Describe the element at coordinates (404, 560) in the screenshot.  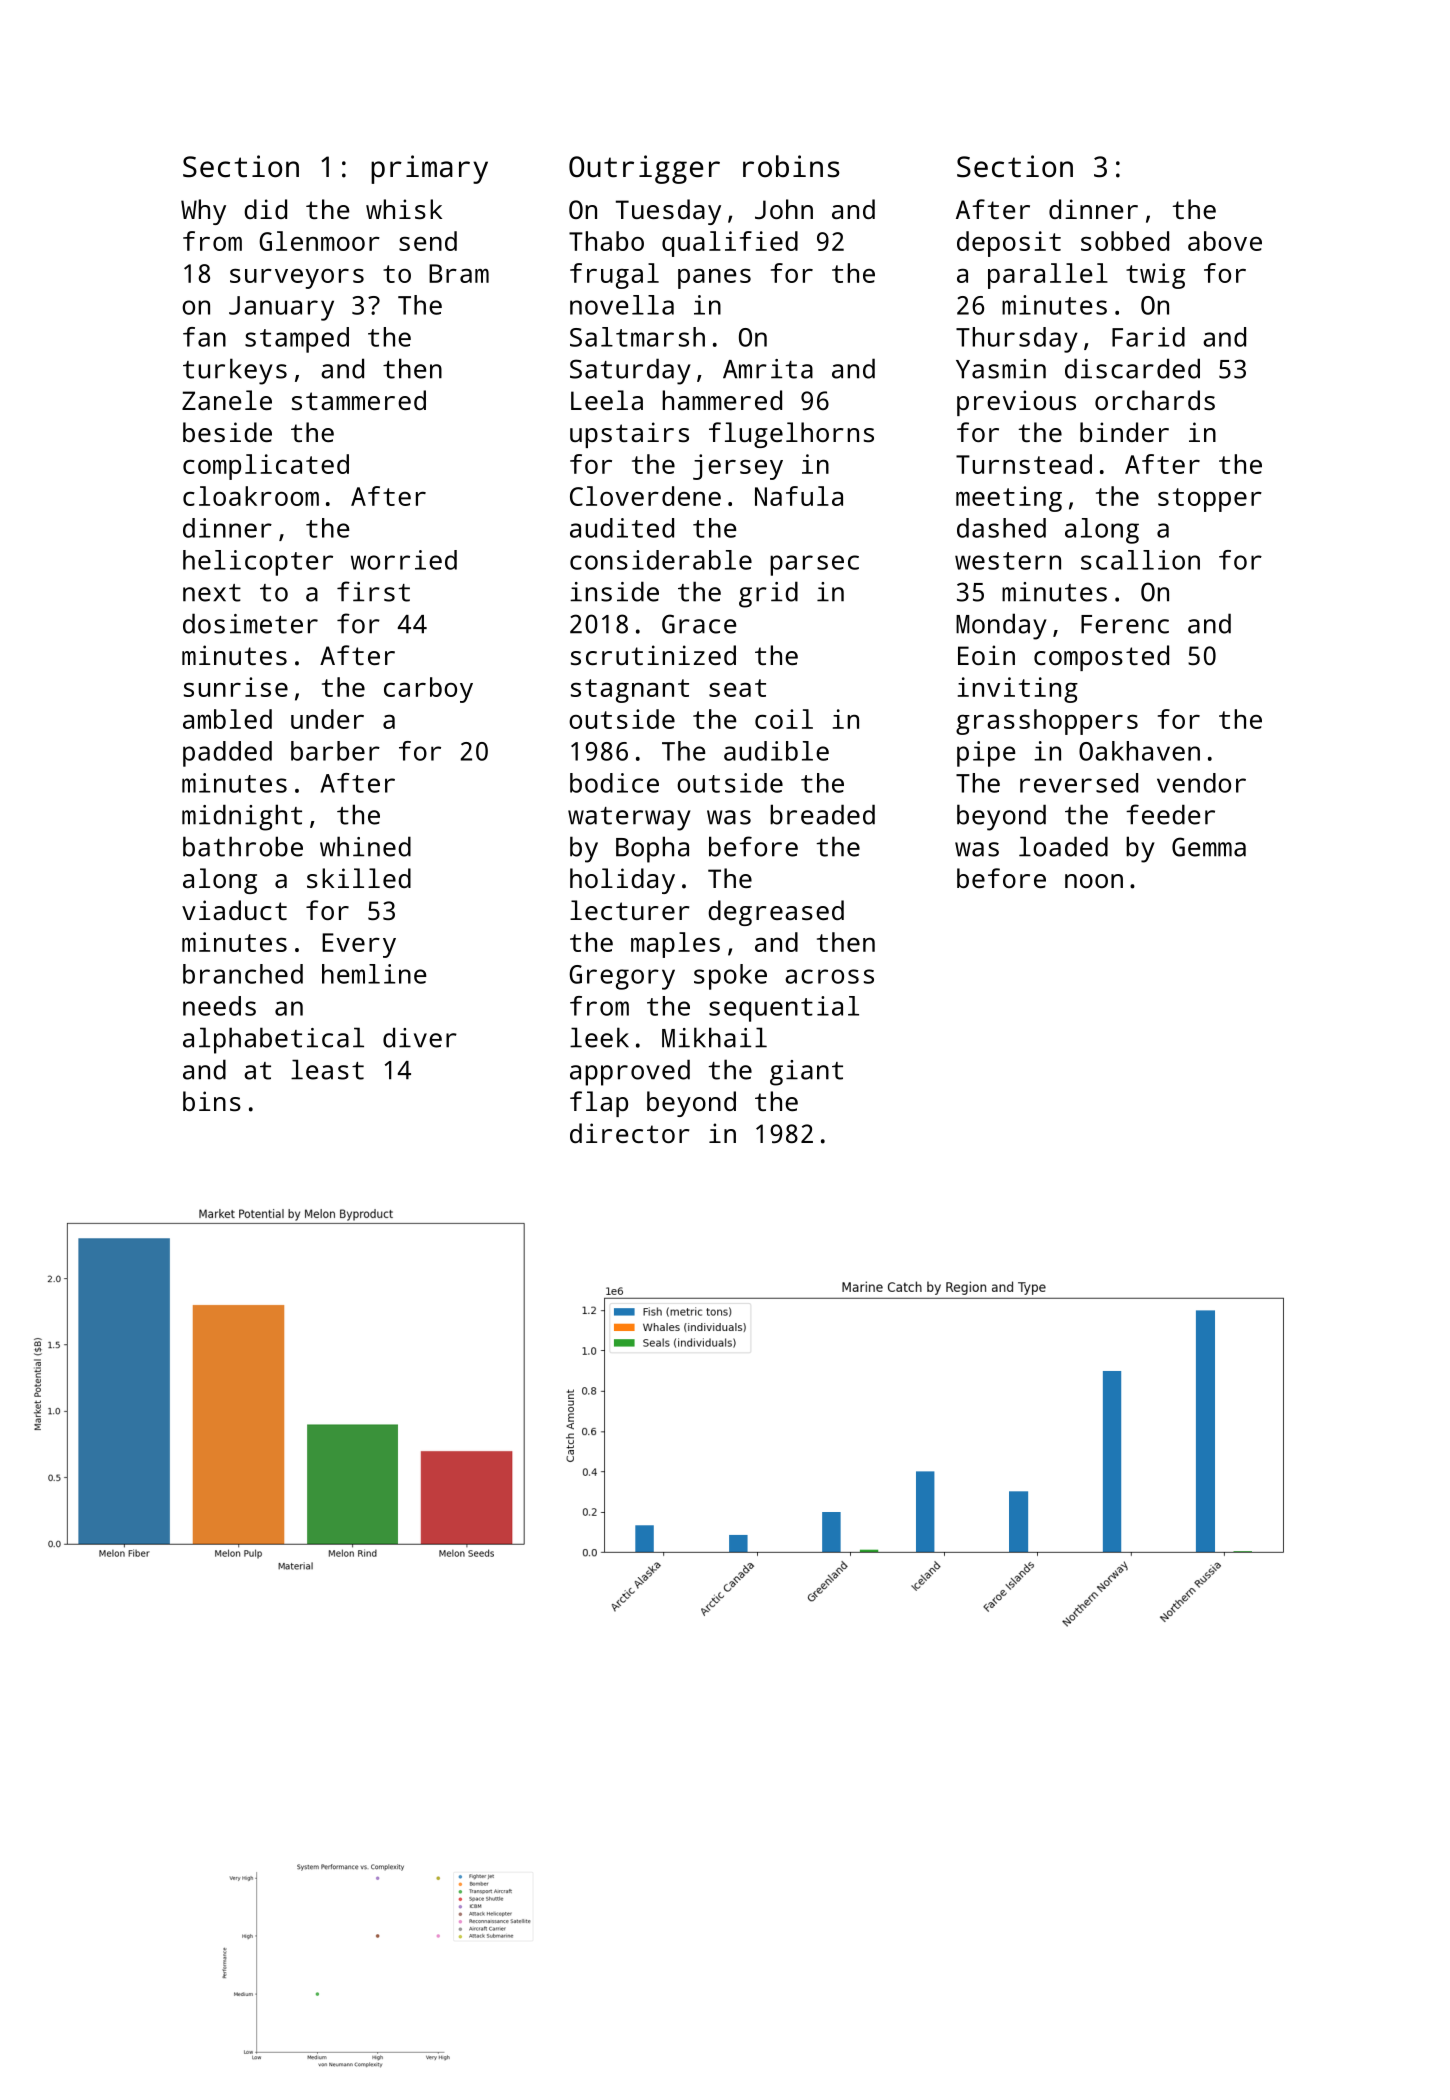
I see `worried` at that location.
